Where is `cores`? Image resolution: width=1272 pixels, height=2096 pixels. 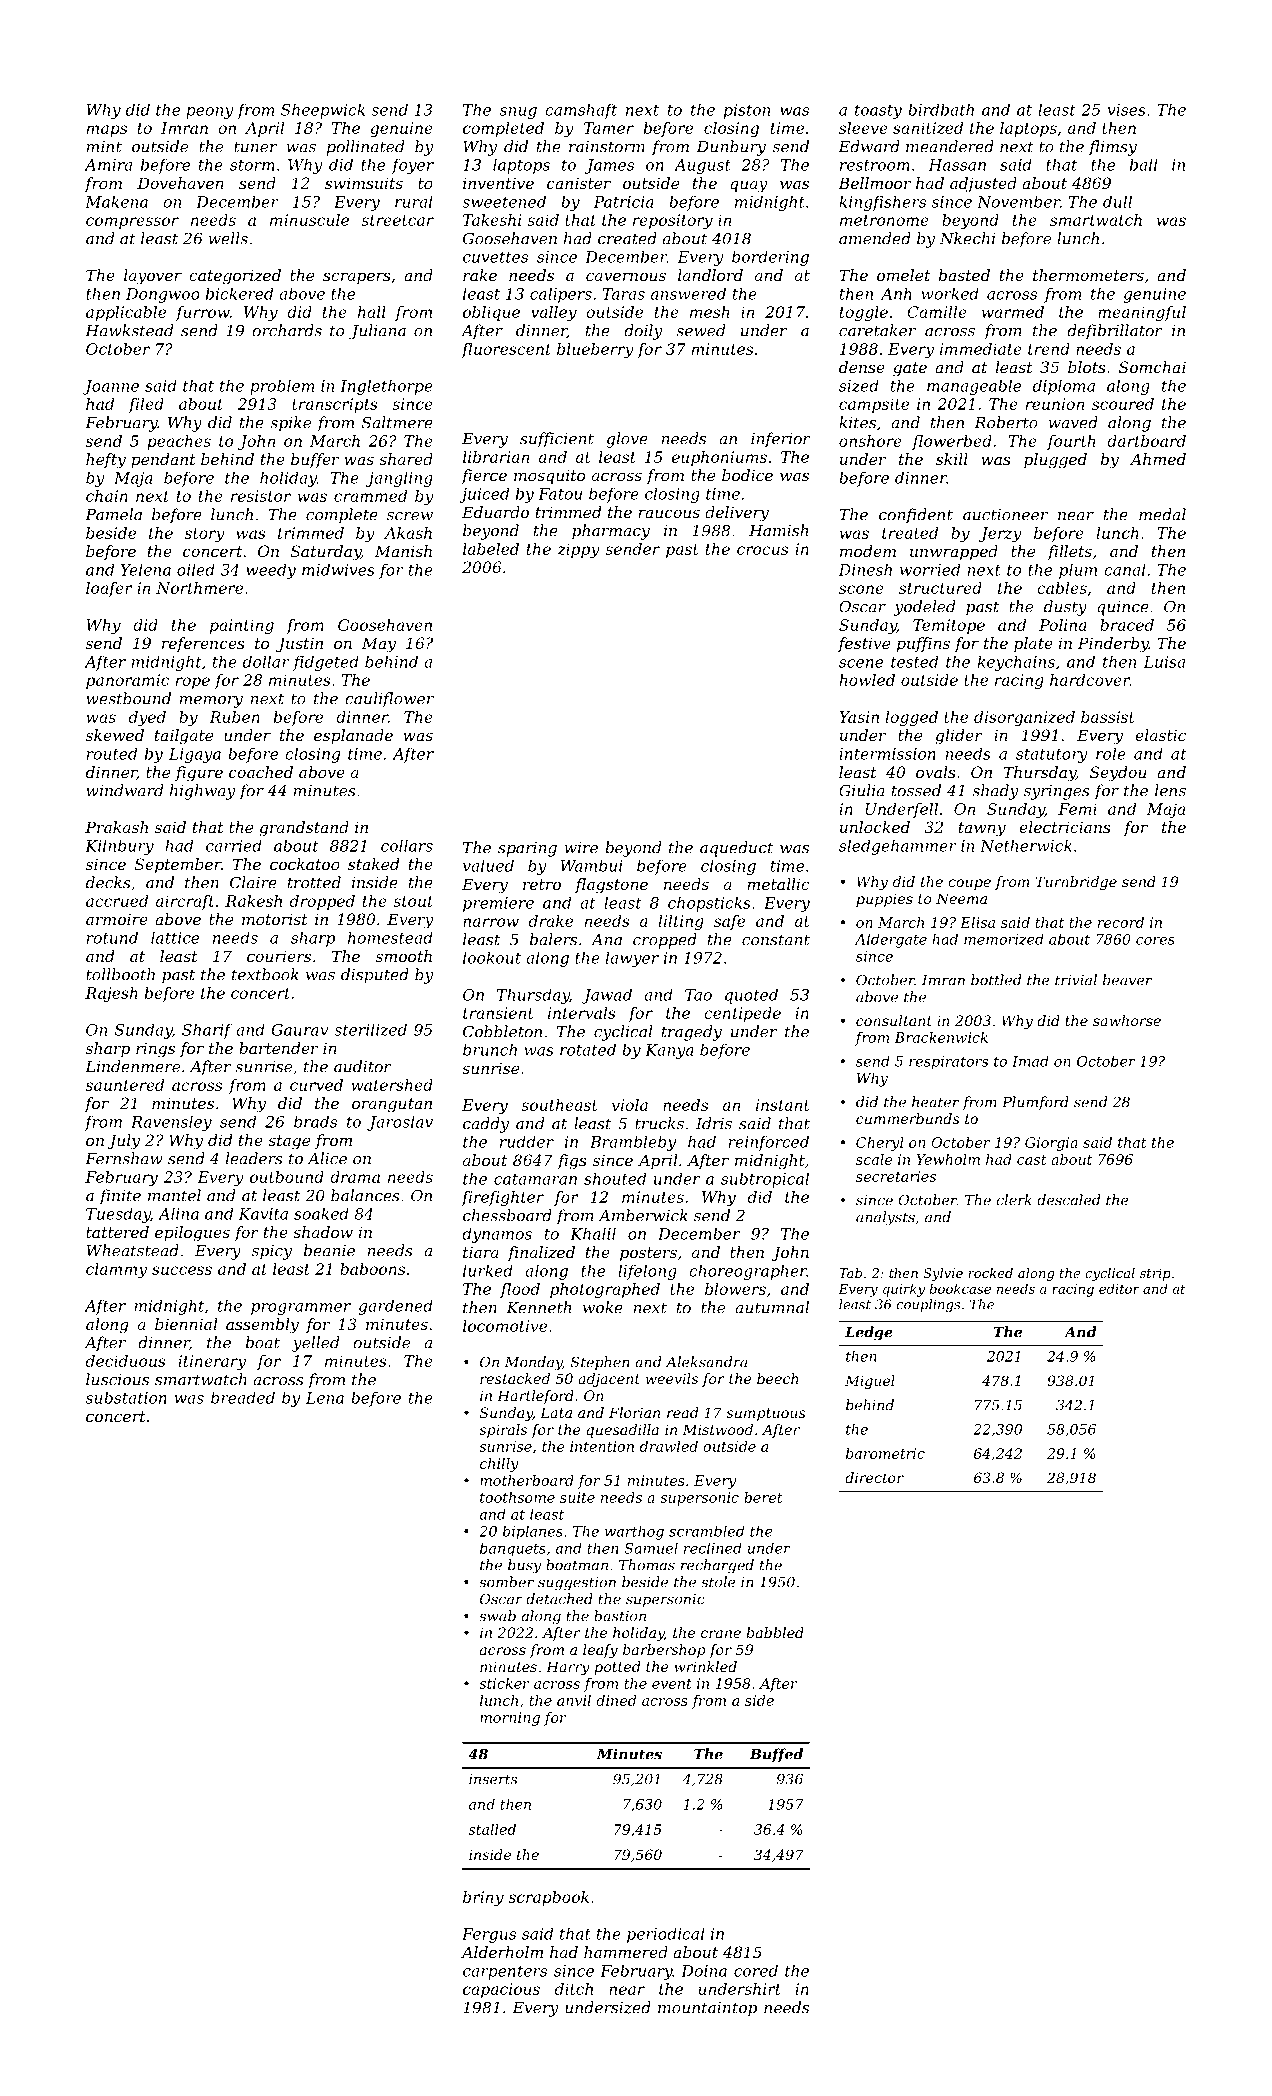 cores is located at coordinates (1155, 941).
